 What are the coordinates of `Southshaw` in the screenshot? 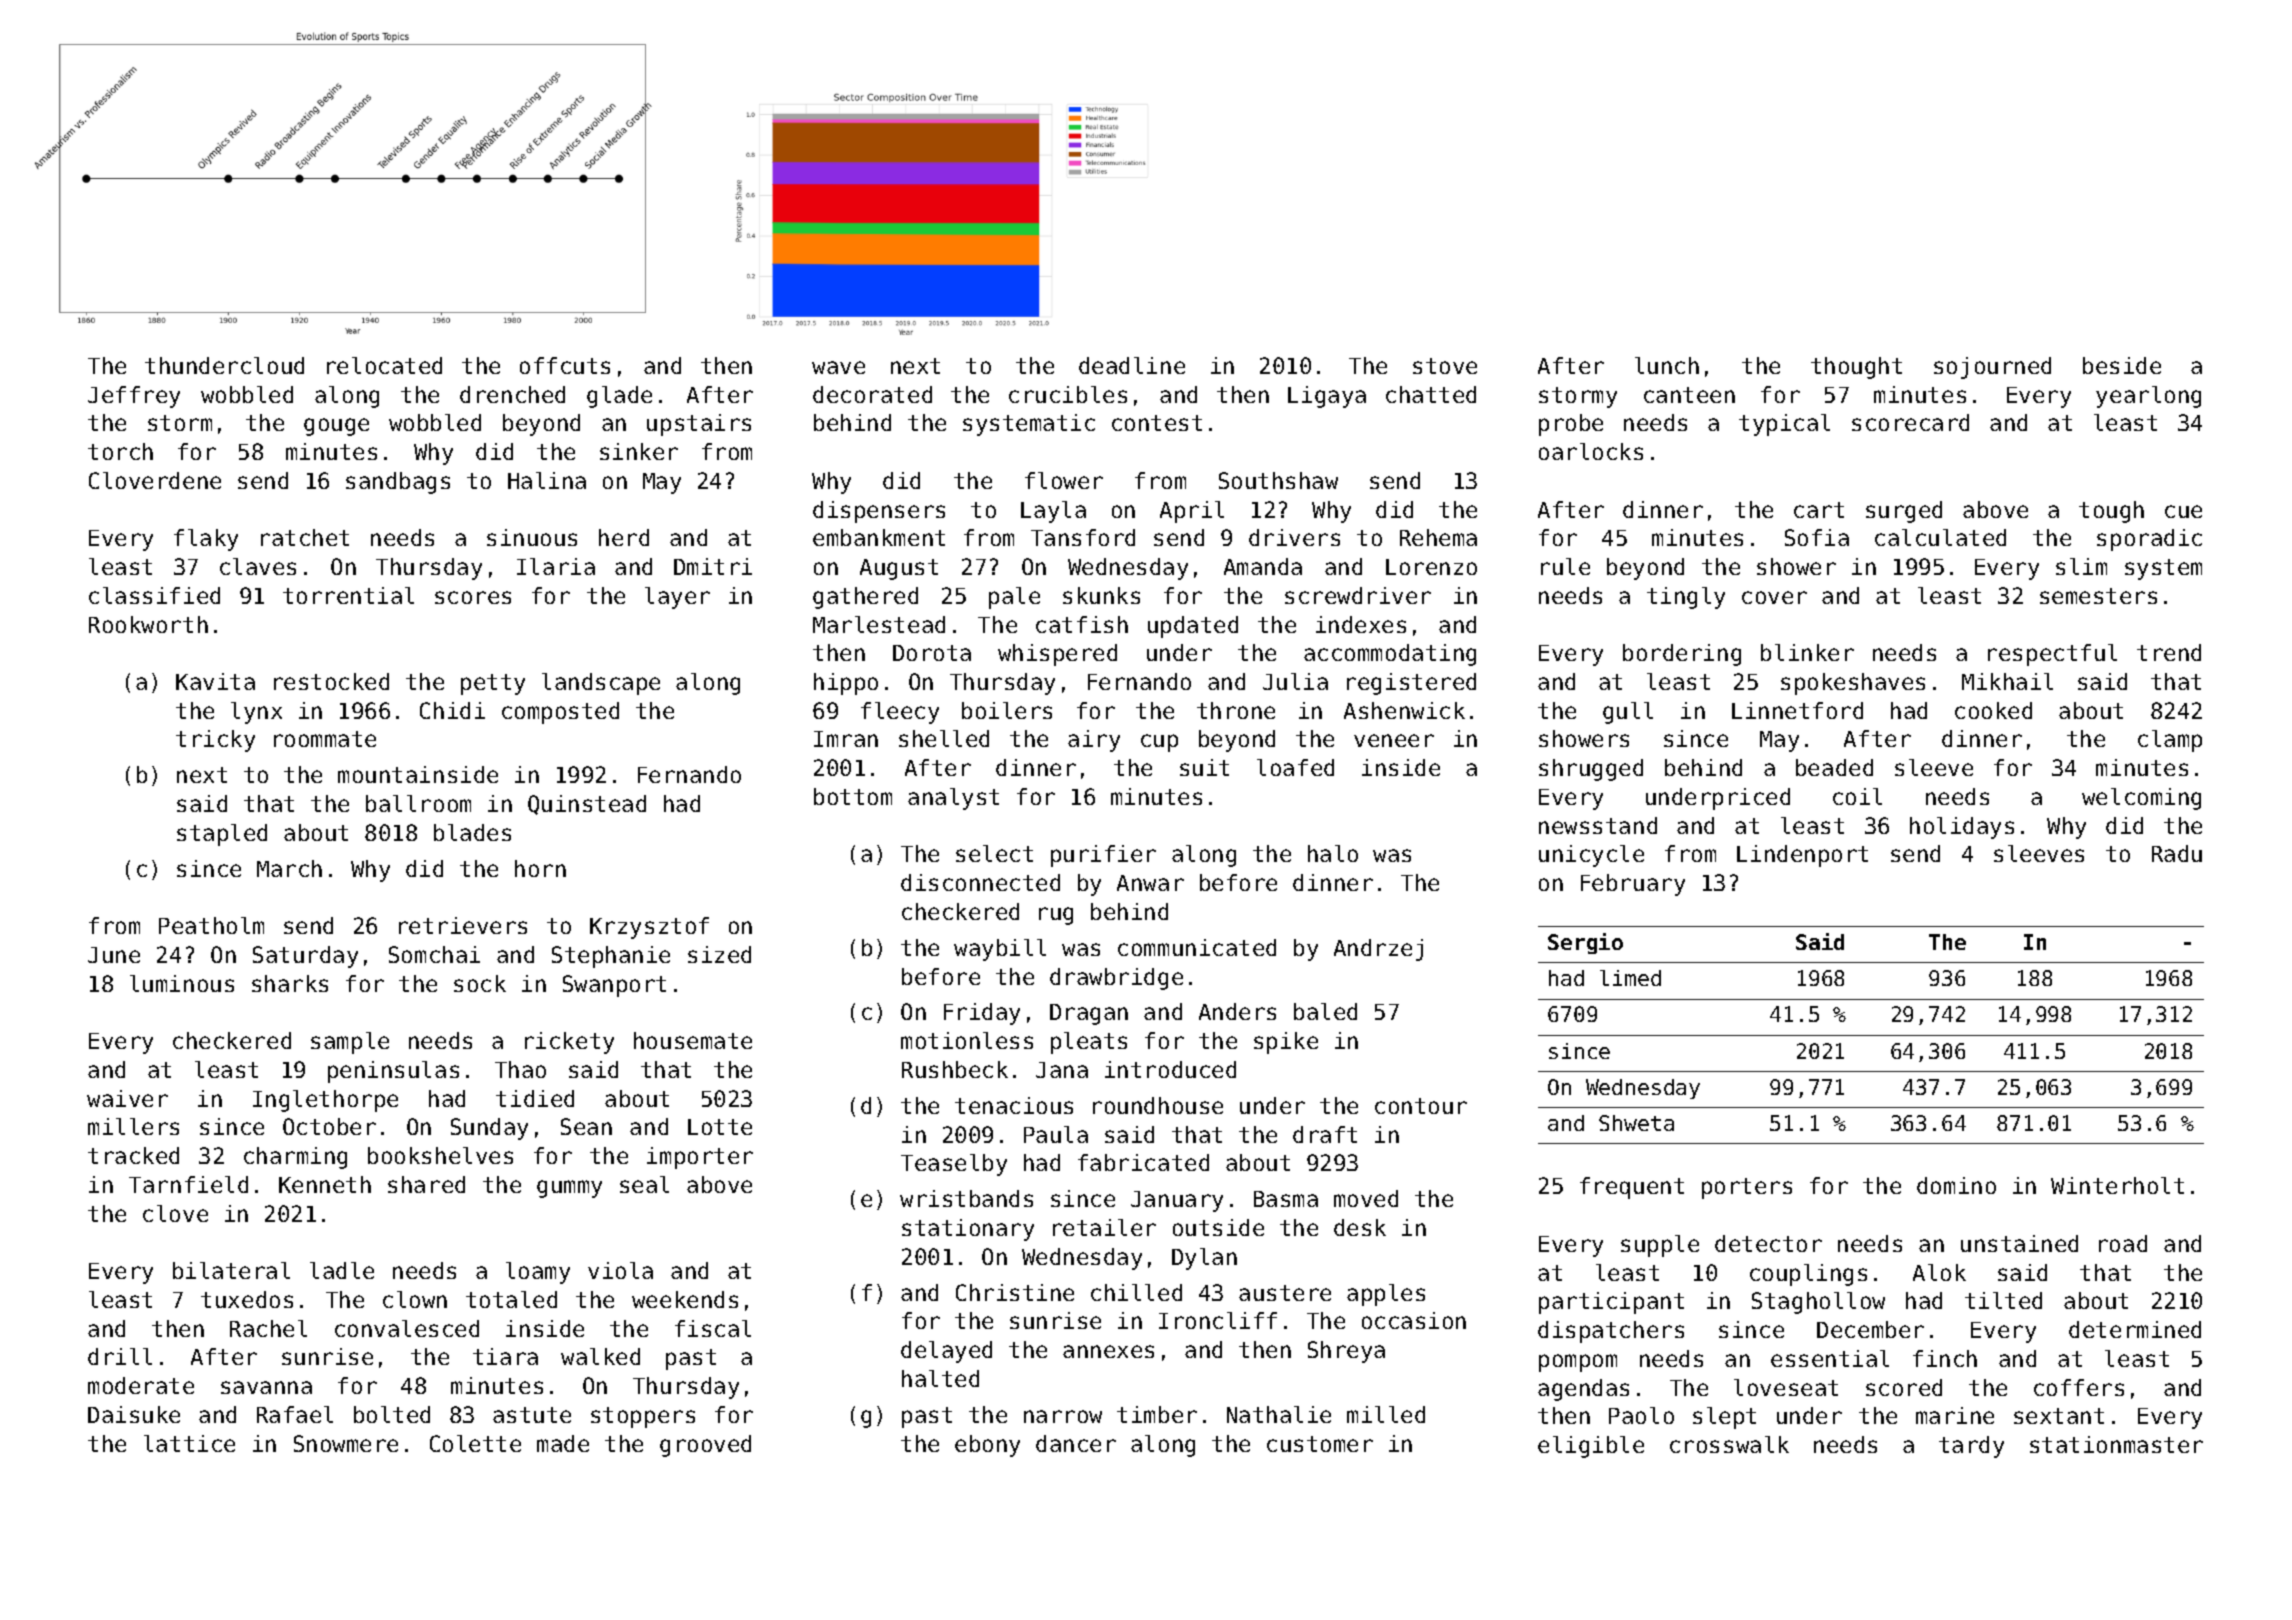 It's located at (1278, 480).
